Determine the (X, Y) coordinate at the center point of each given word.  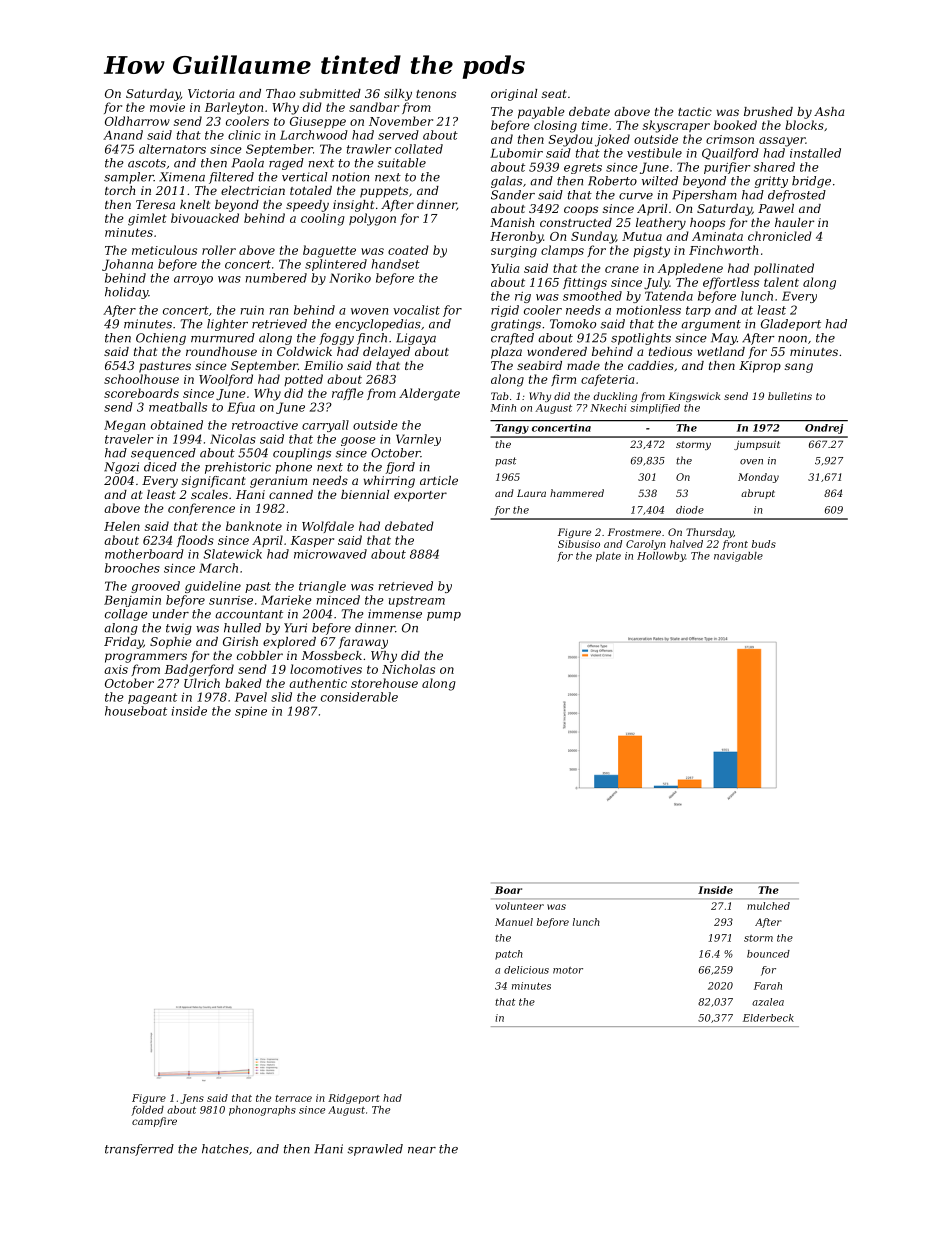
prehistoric (238, 468)
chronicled (780, 236)
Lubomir (516, 153)
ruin (252, 310)
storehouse (384, 683)
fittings (585, 283)
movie (167, 107)
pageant (152, 698)
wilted (660, 181)
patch (509, 955)
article (439, 480)
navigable (738, 557)
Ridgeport (354, 1099)
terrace (293, 1098)
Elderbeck (768, 1018)
